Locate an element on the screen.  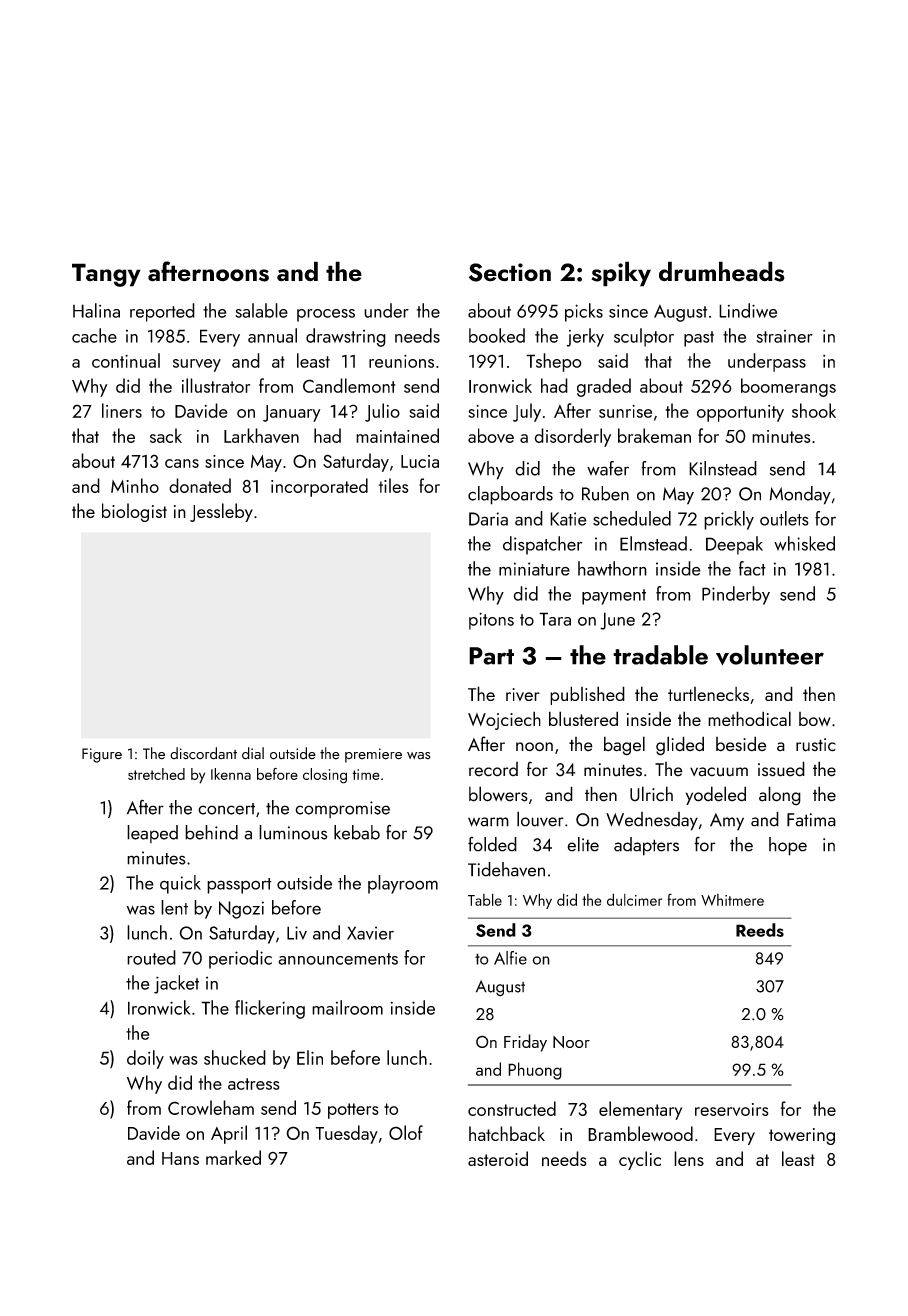
Daria is located at coordinates (488, 519).
